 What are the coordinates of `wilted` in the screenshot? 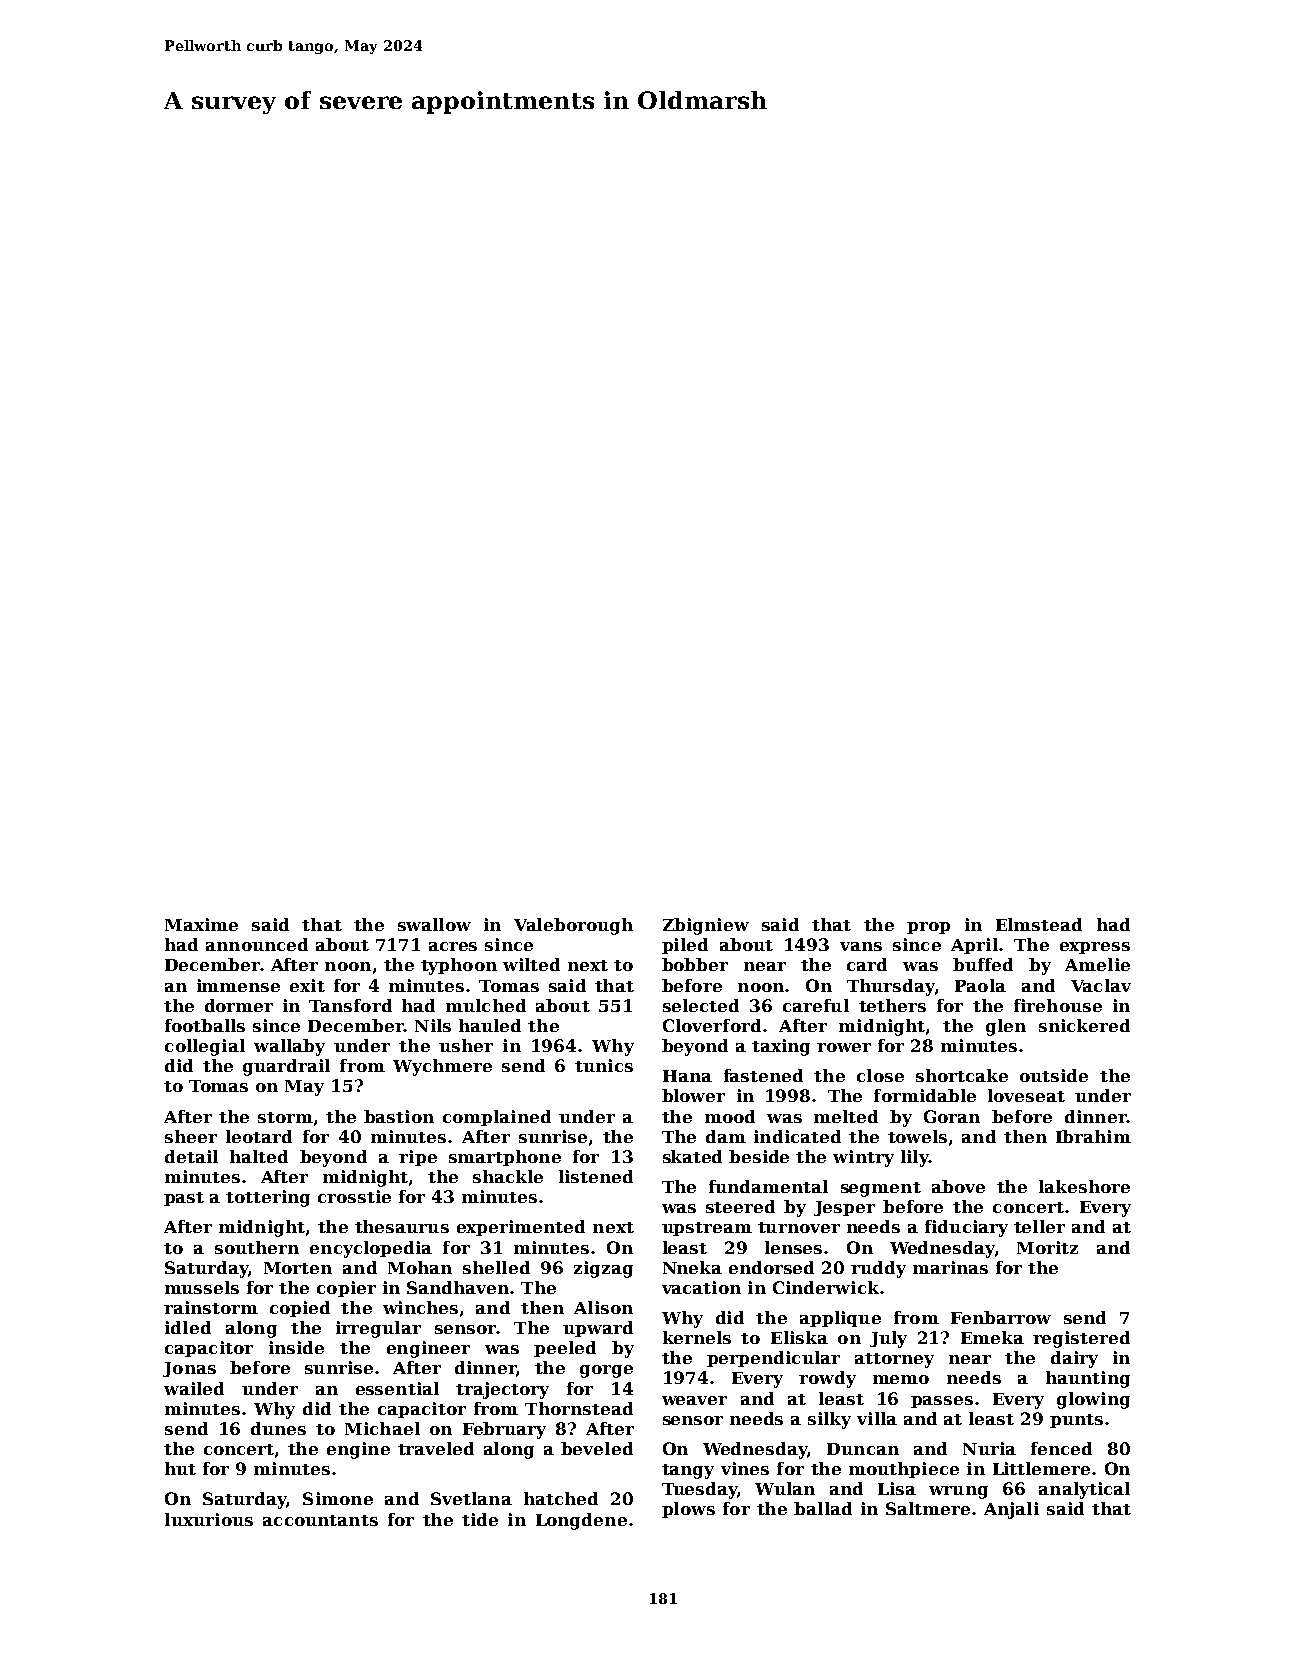 It's located at (531, 964).
